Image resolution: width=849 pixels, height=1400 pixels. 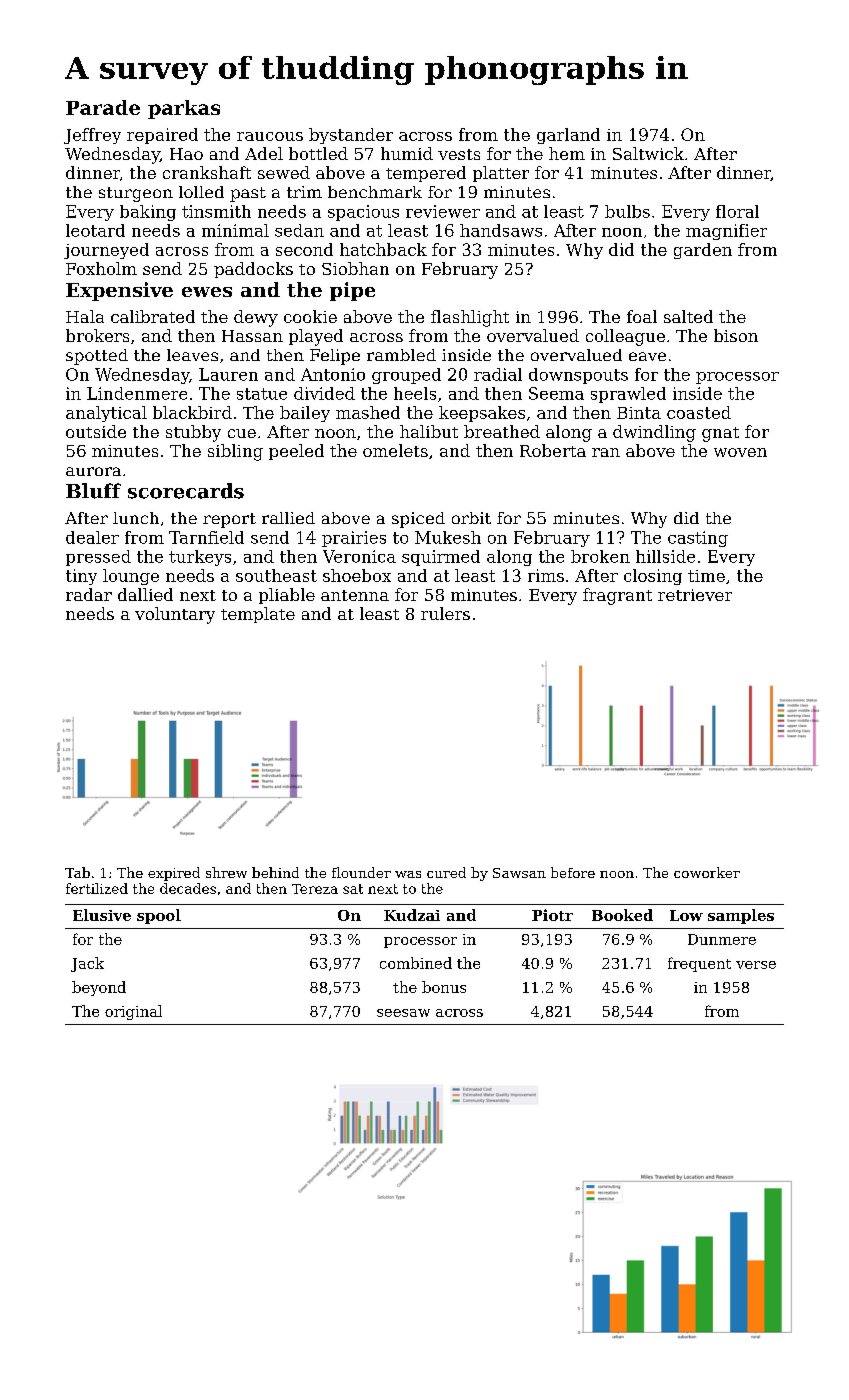 What do you see at coordinates (444, 987) in the page?
I see `bonus` at bounding box center [444, 987].
